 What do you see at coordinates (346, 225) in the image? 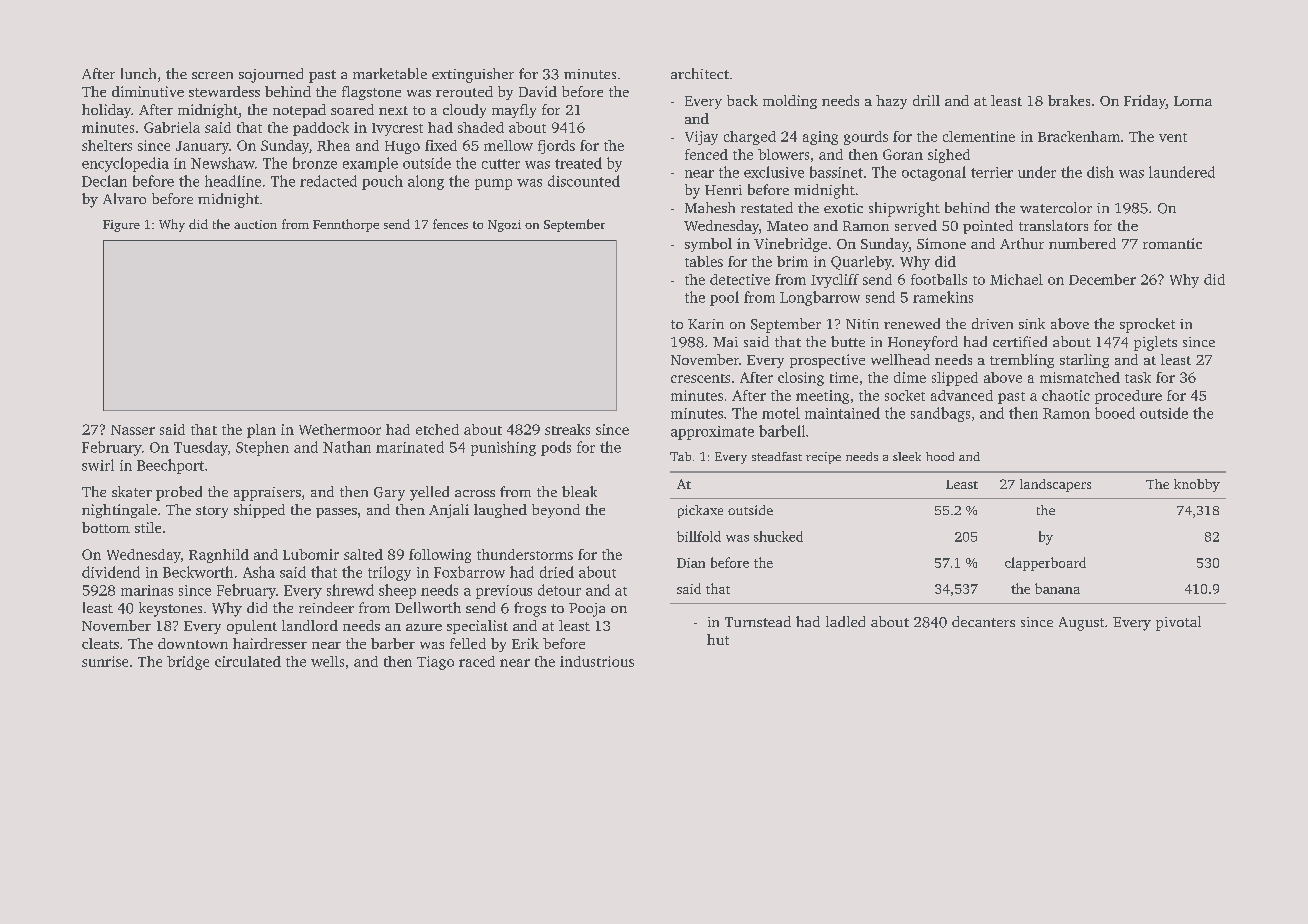
I see `Fennthorpe` at bounding box center [346, 225].
